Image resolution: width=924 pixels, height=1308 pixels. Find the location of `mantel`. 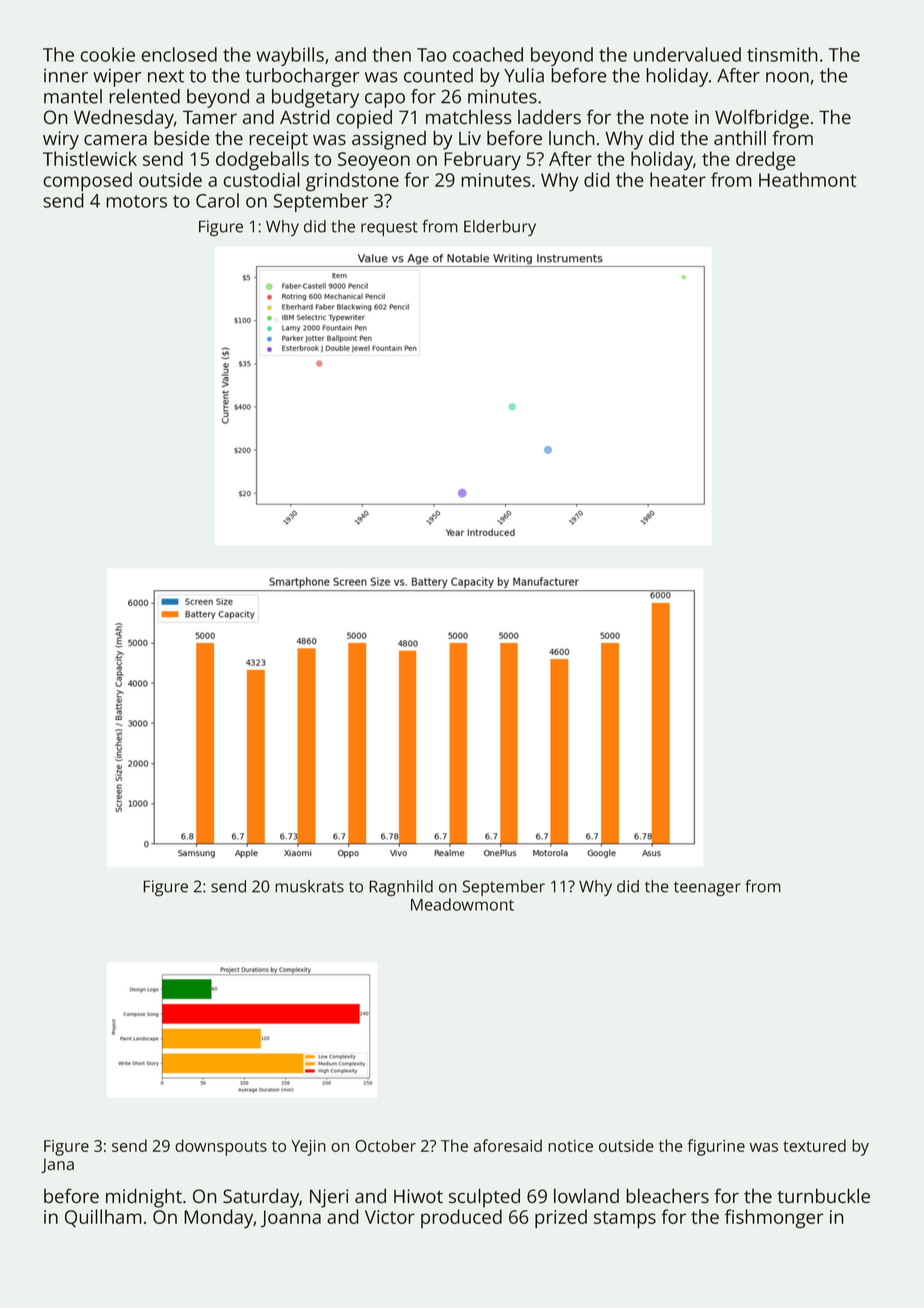

mantel is located at coordinates (73, 96).
